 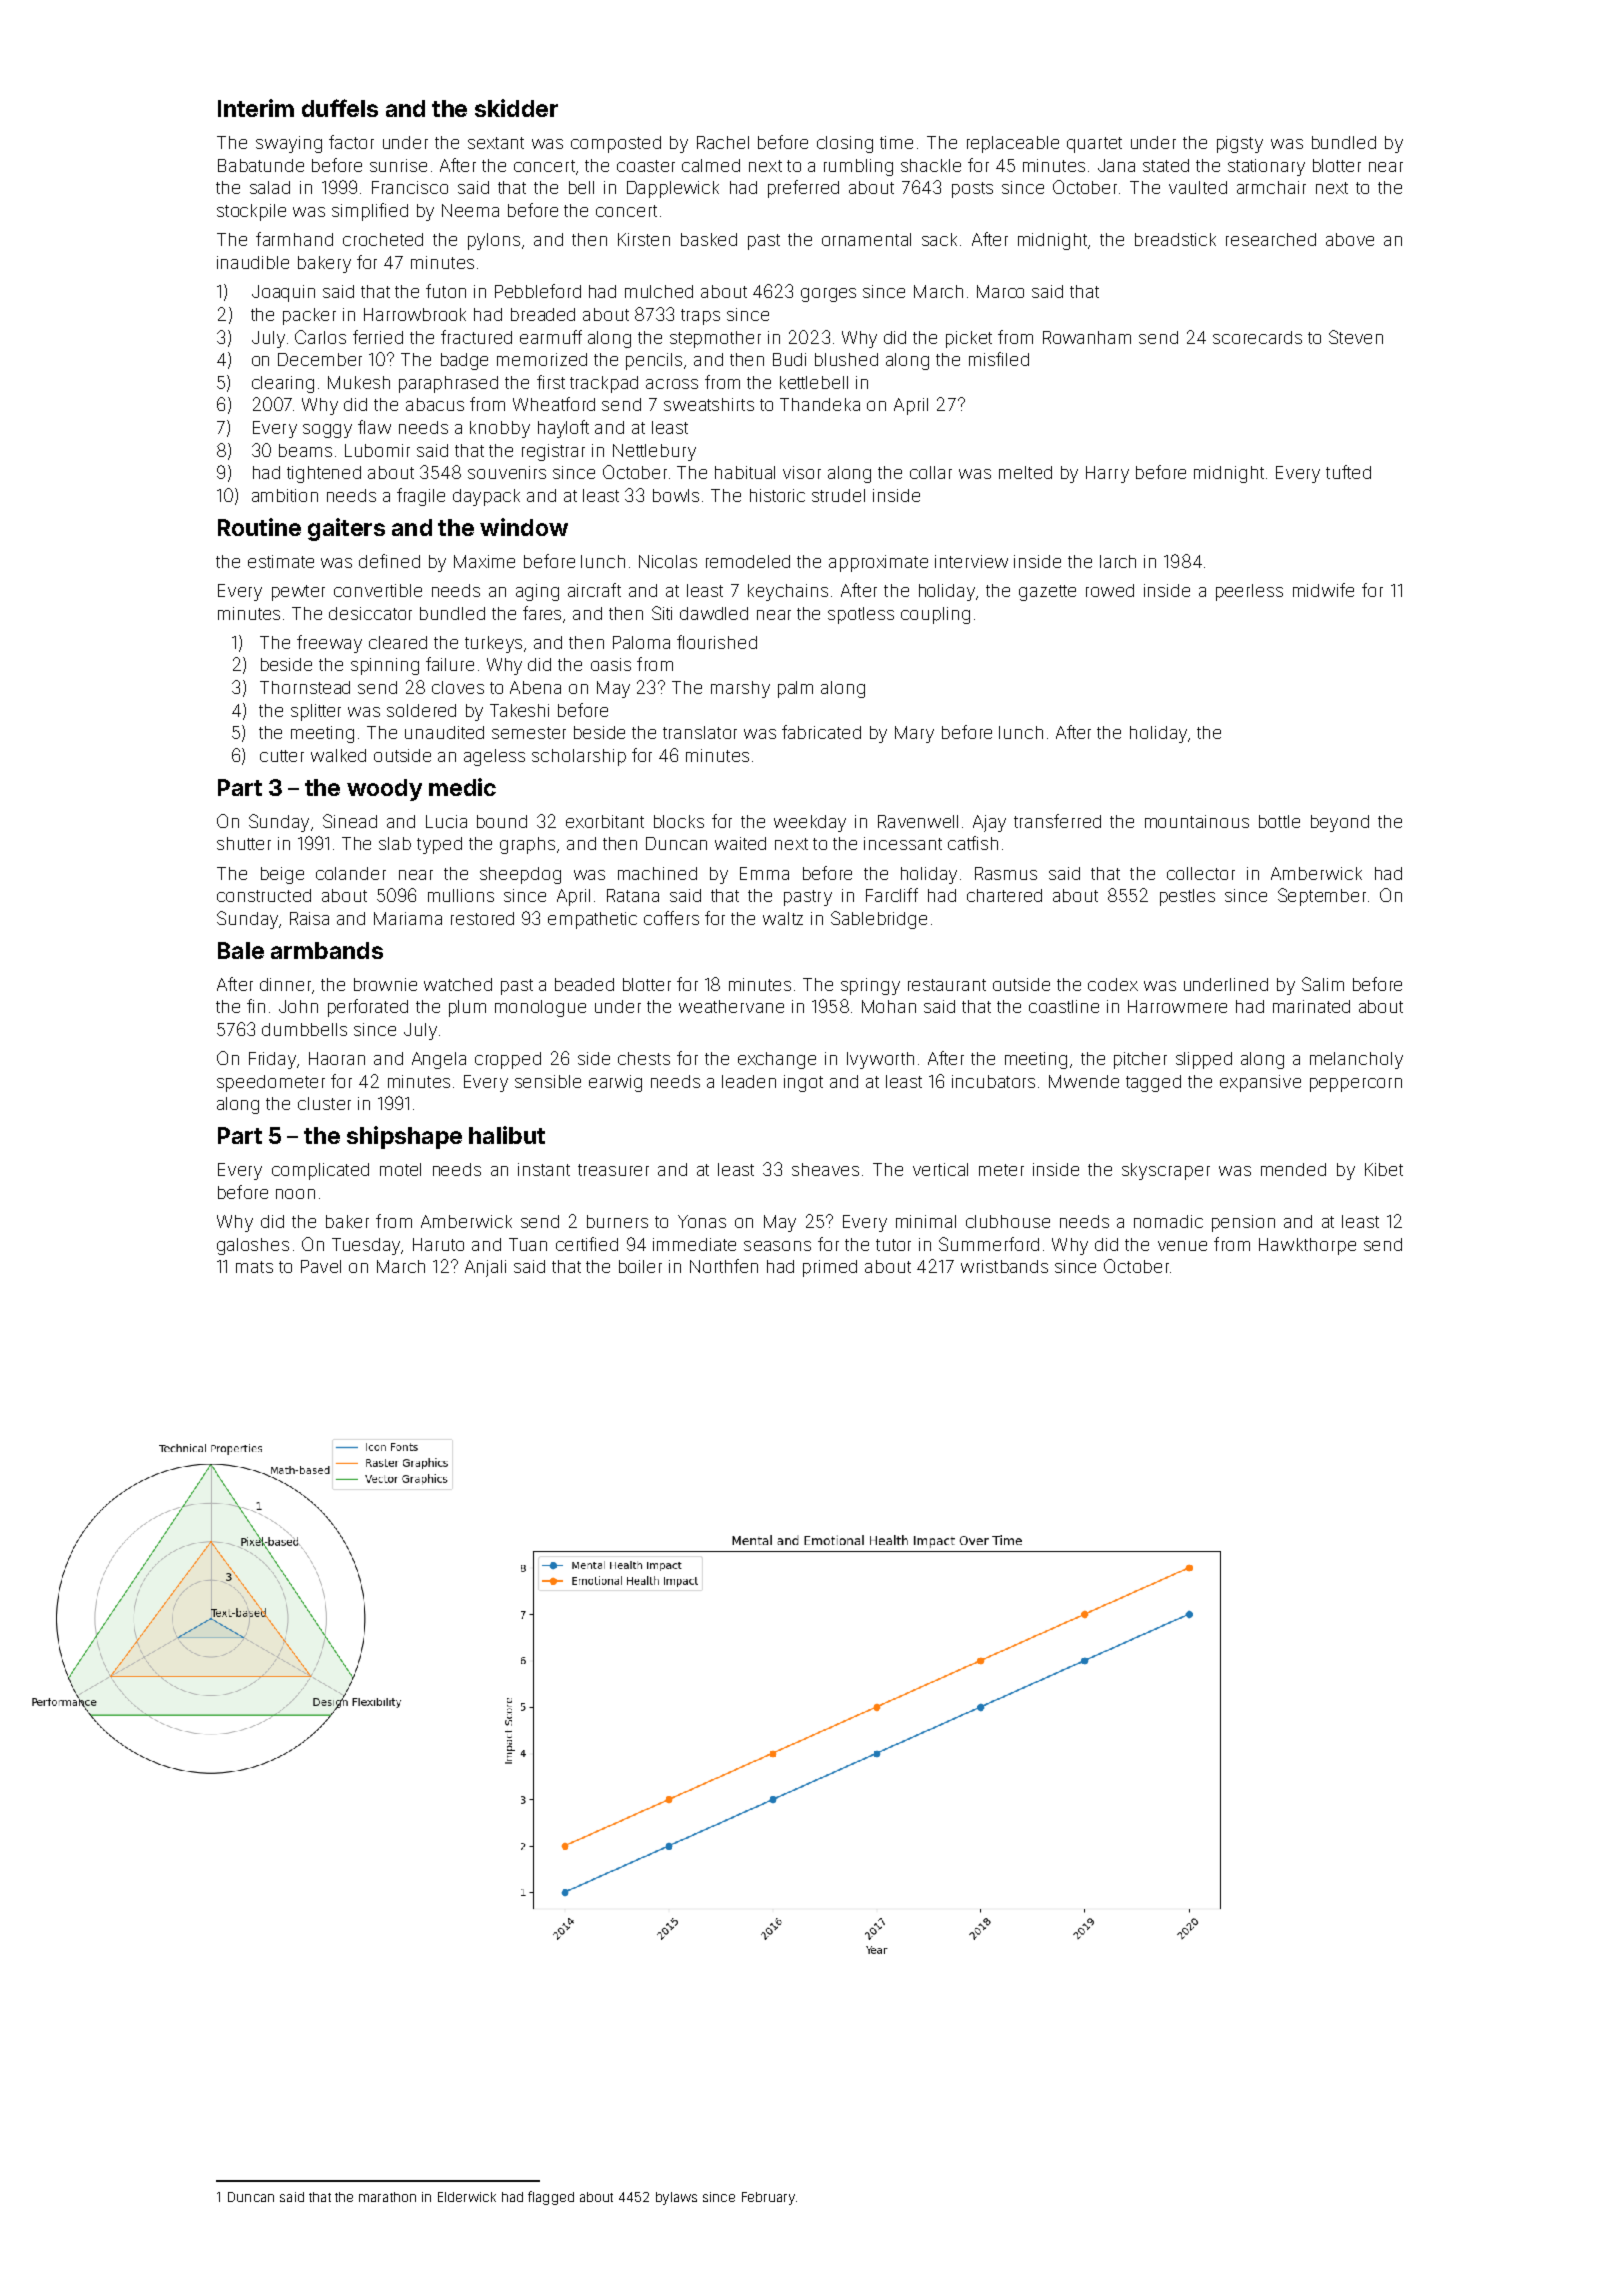 I want to click on Steven, so click(x=1356, y=337).
